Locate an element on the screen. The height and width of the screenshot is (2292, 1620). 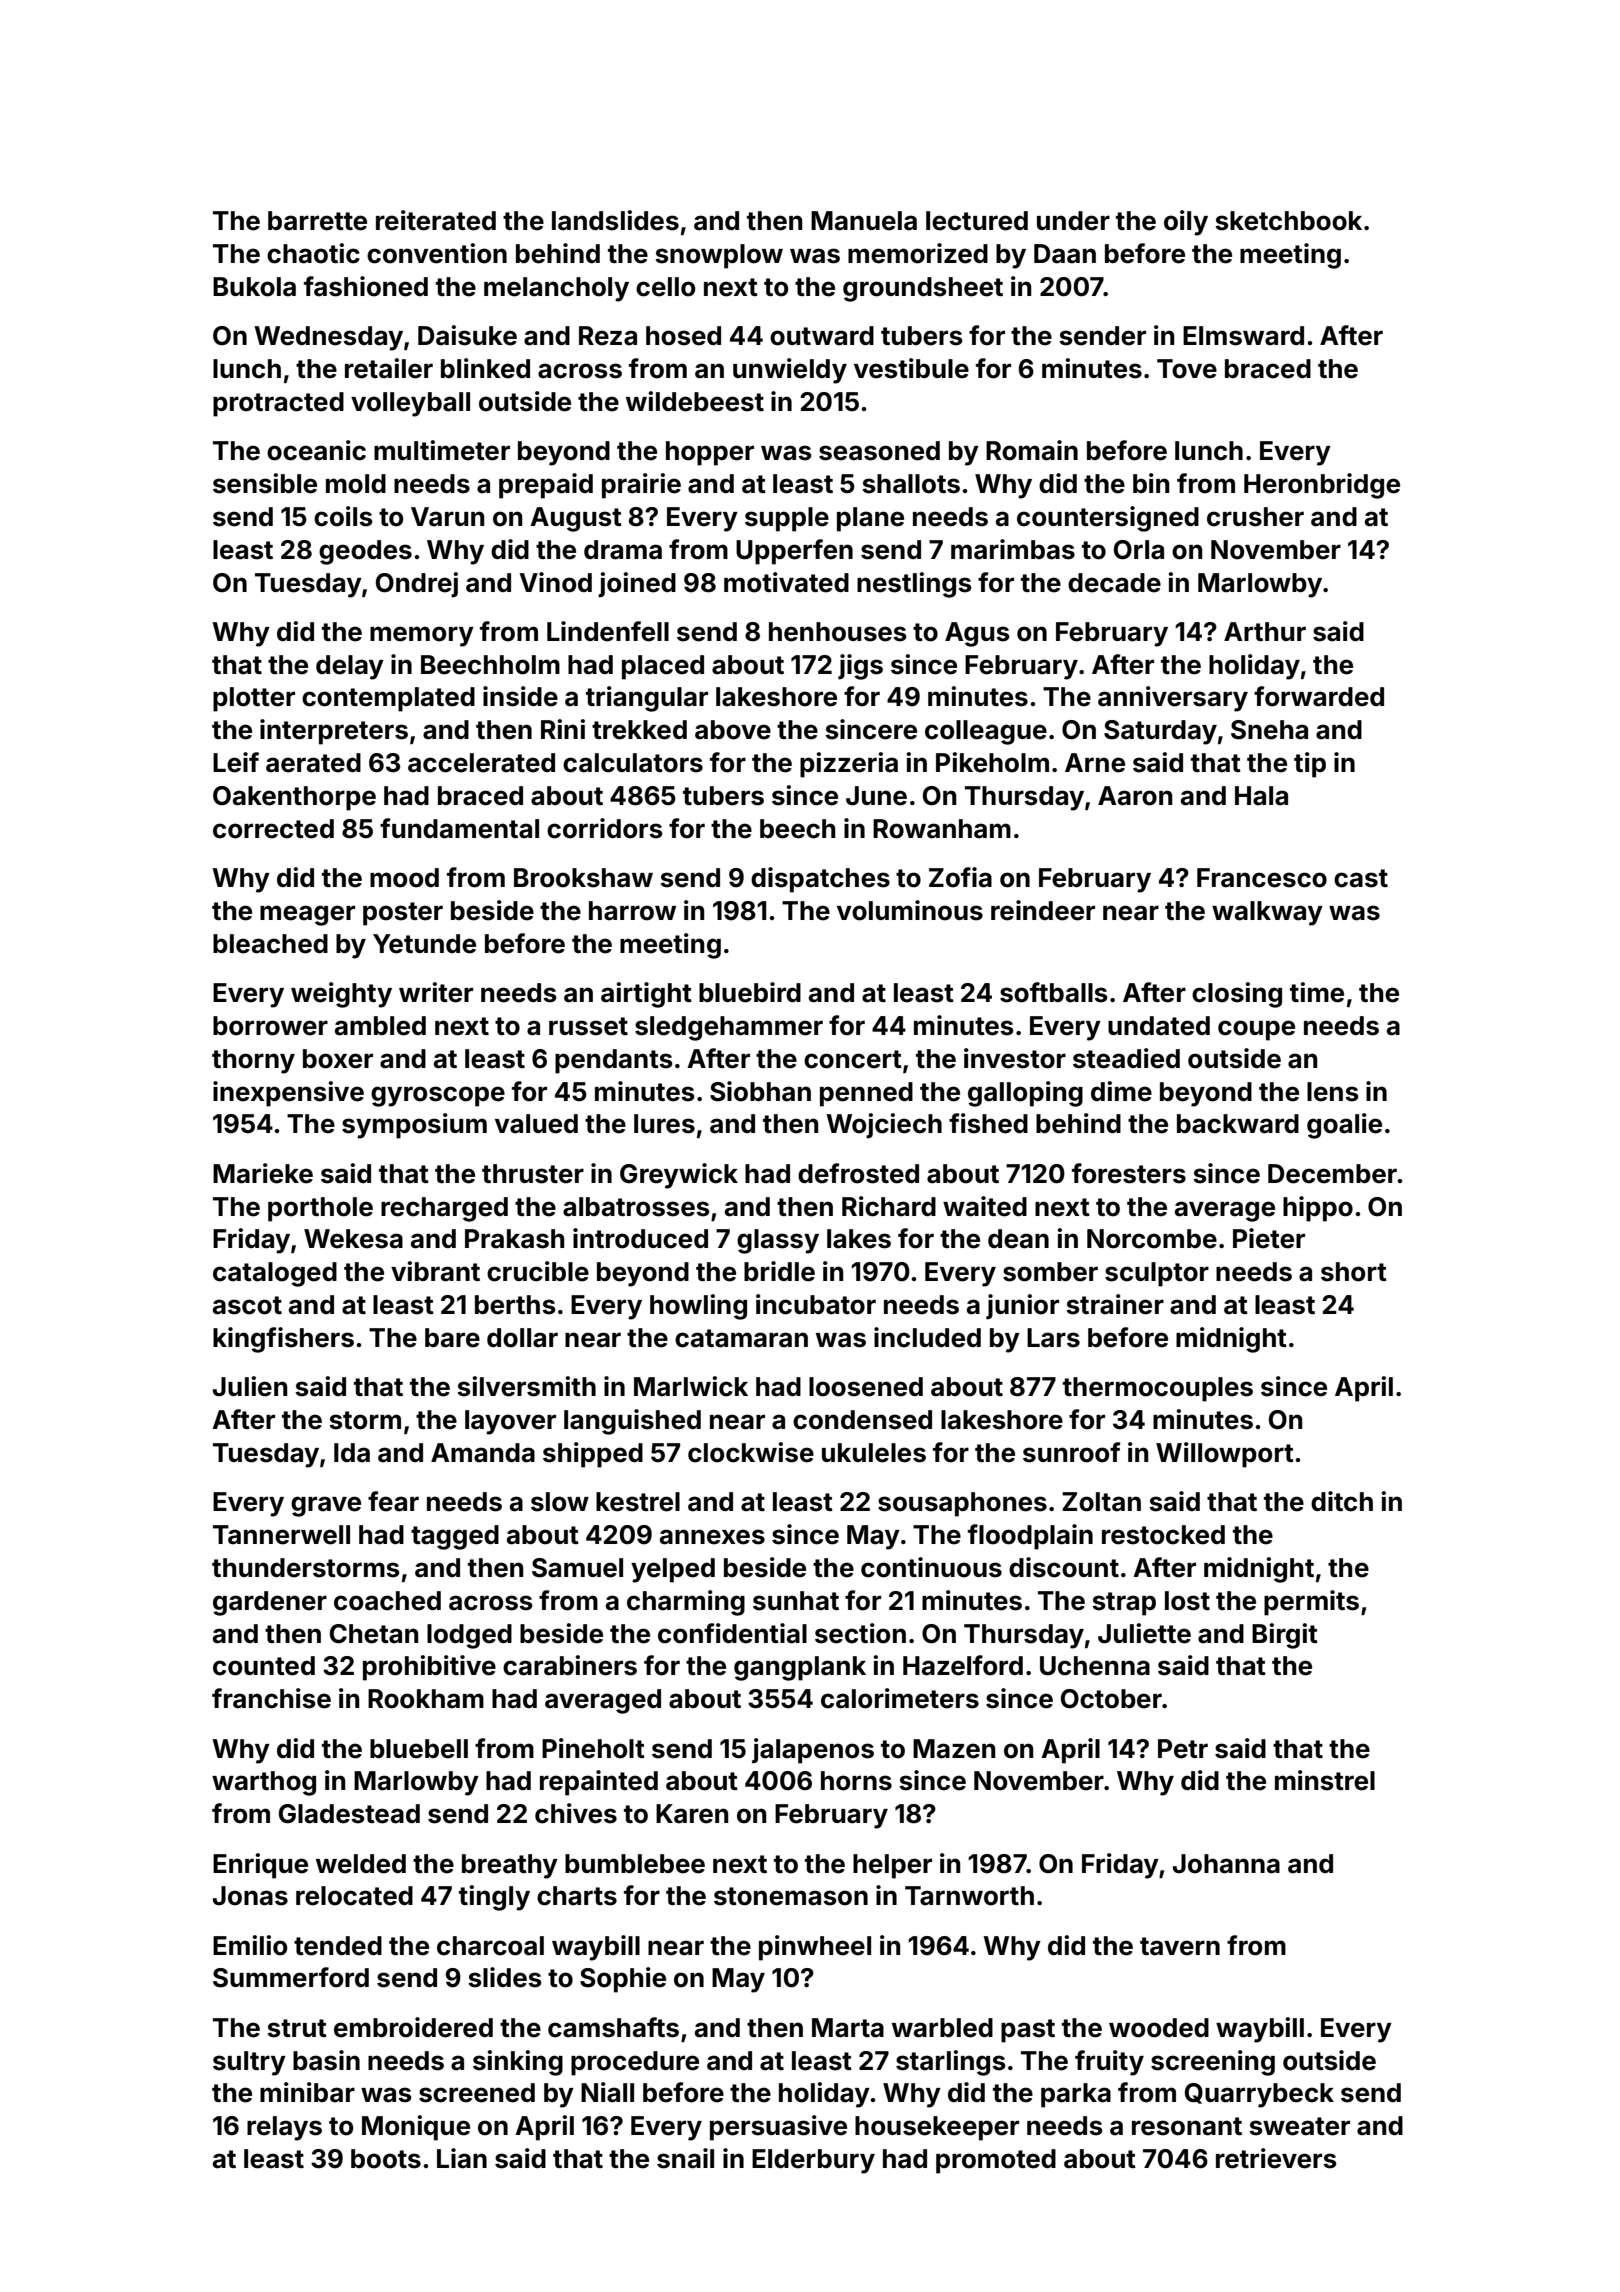
fished is located at coordinates (988, 1123).
